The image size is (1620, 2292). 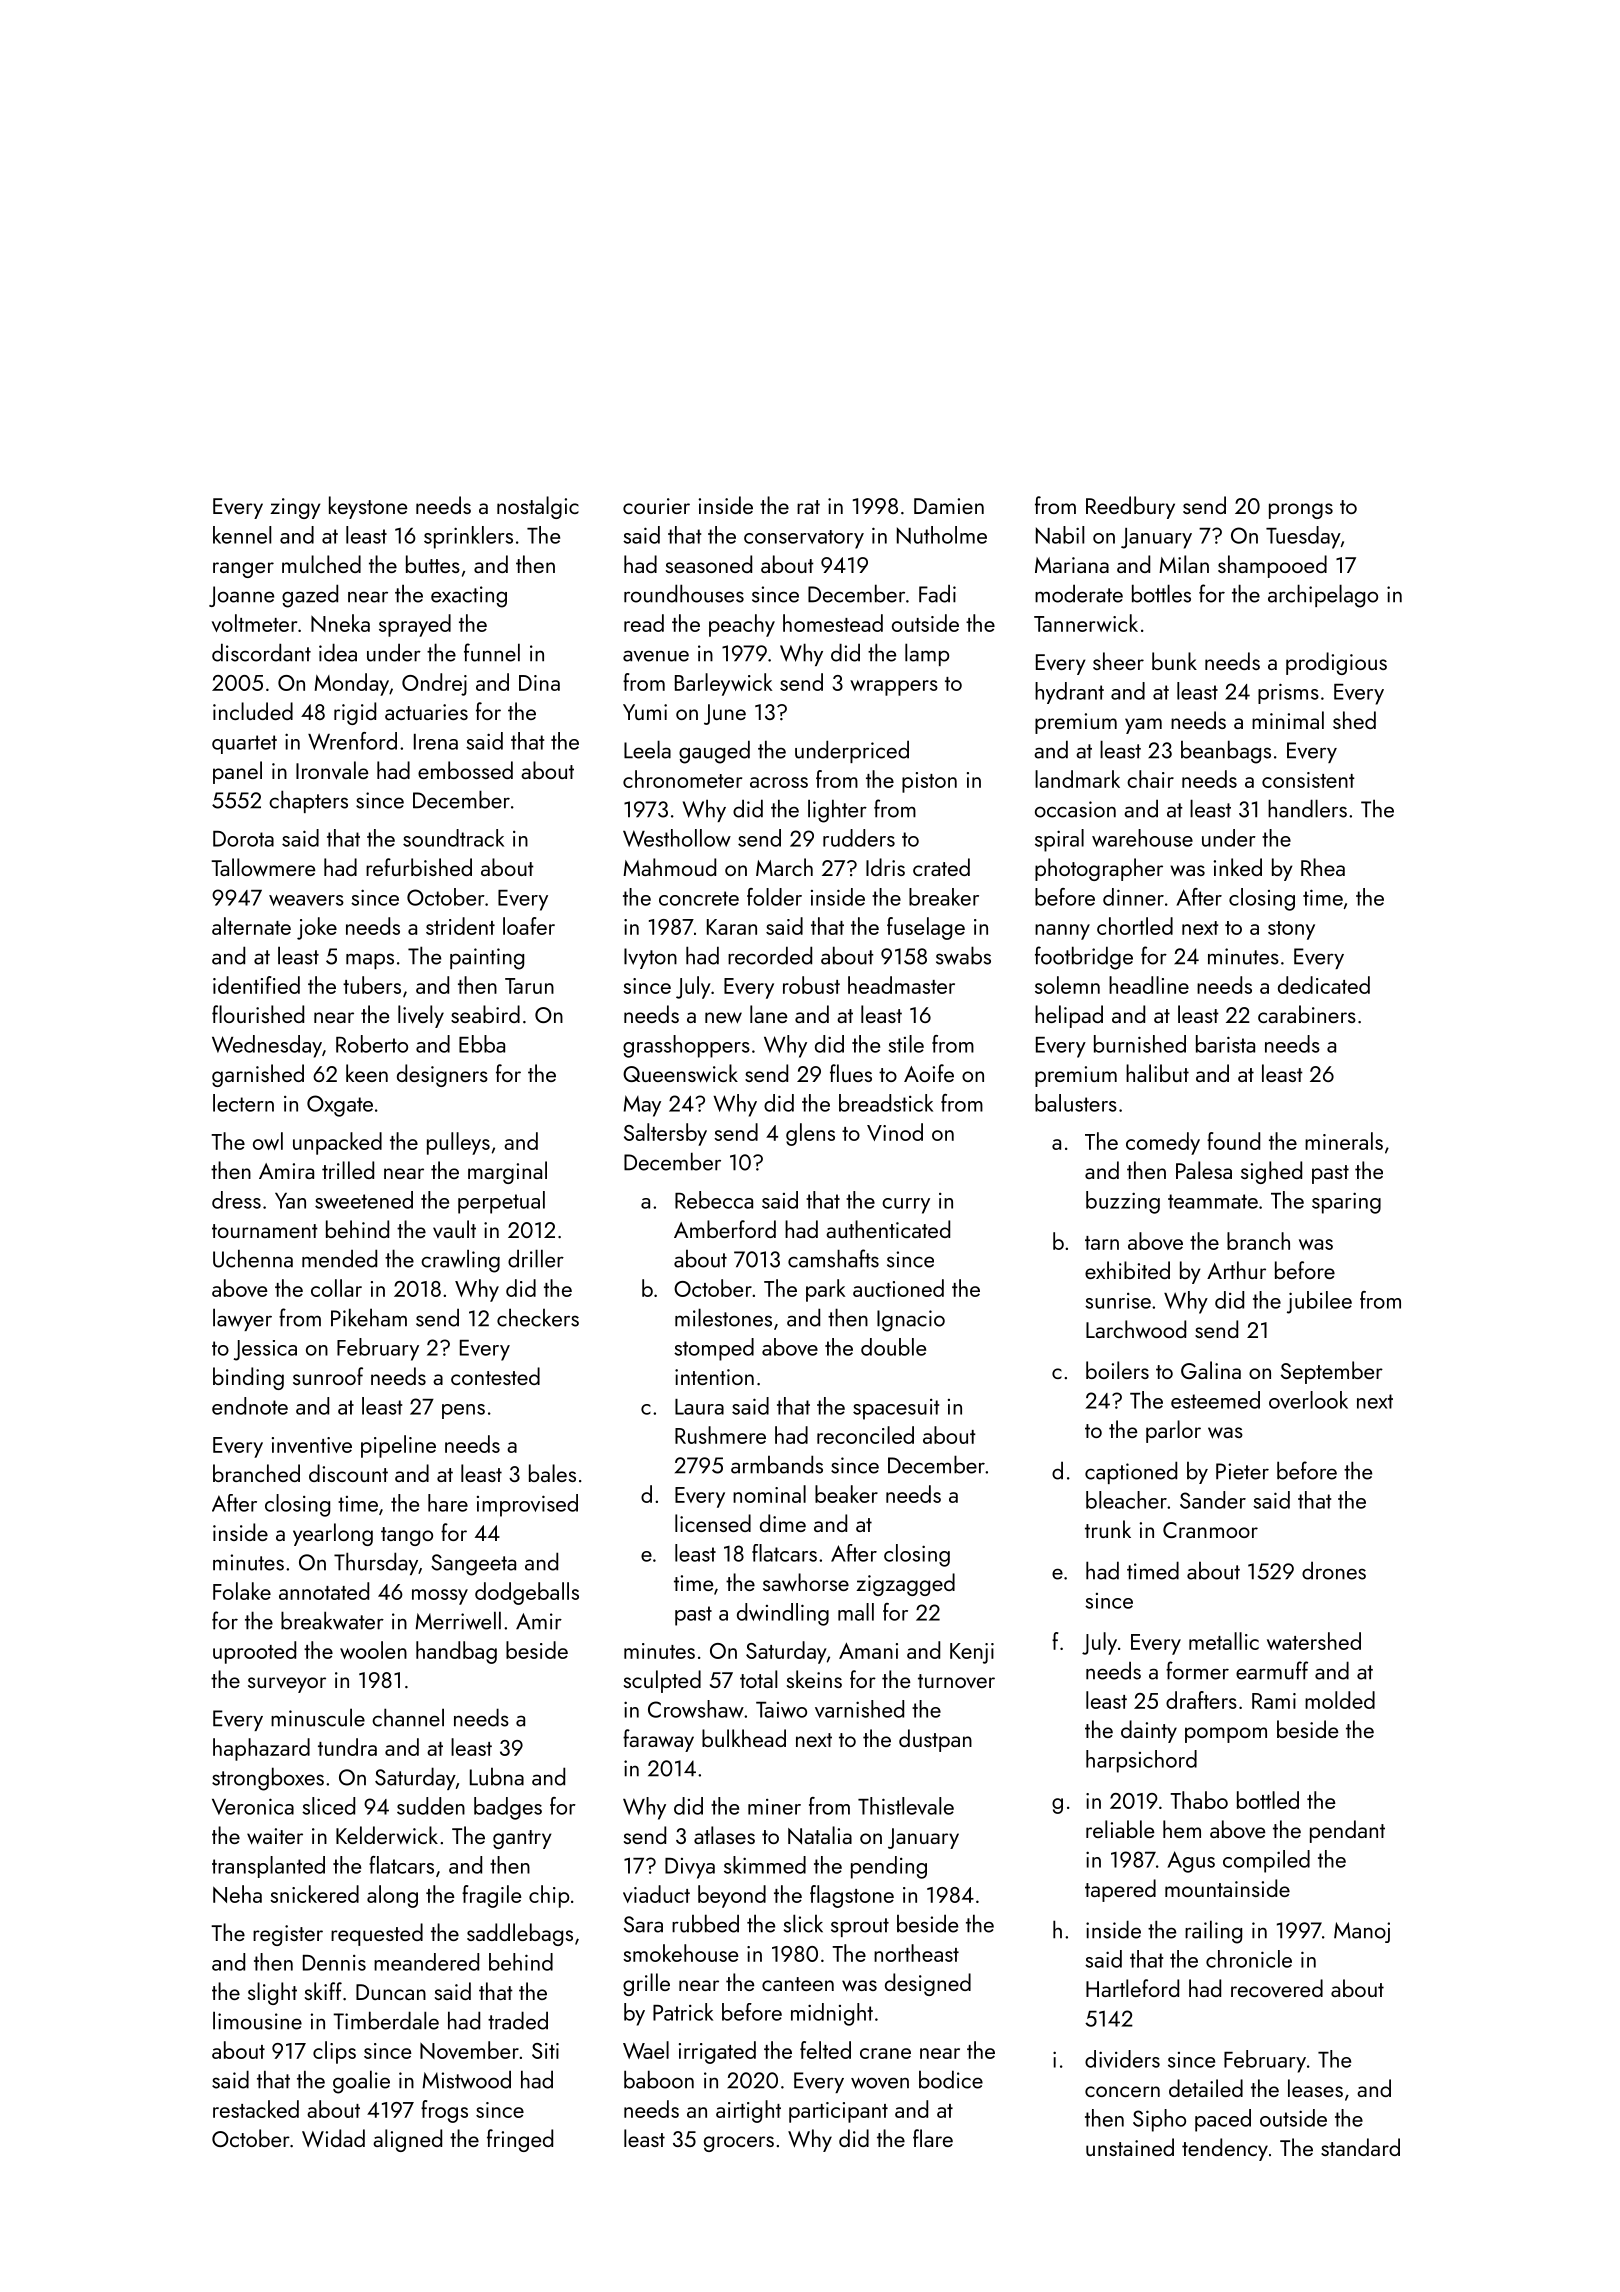 I want to click on footbridge, so click(x=1084, y=958).
